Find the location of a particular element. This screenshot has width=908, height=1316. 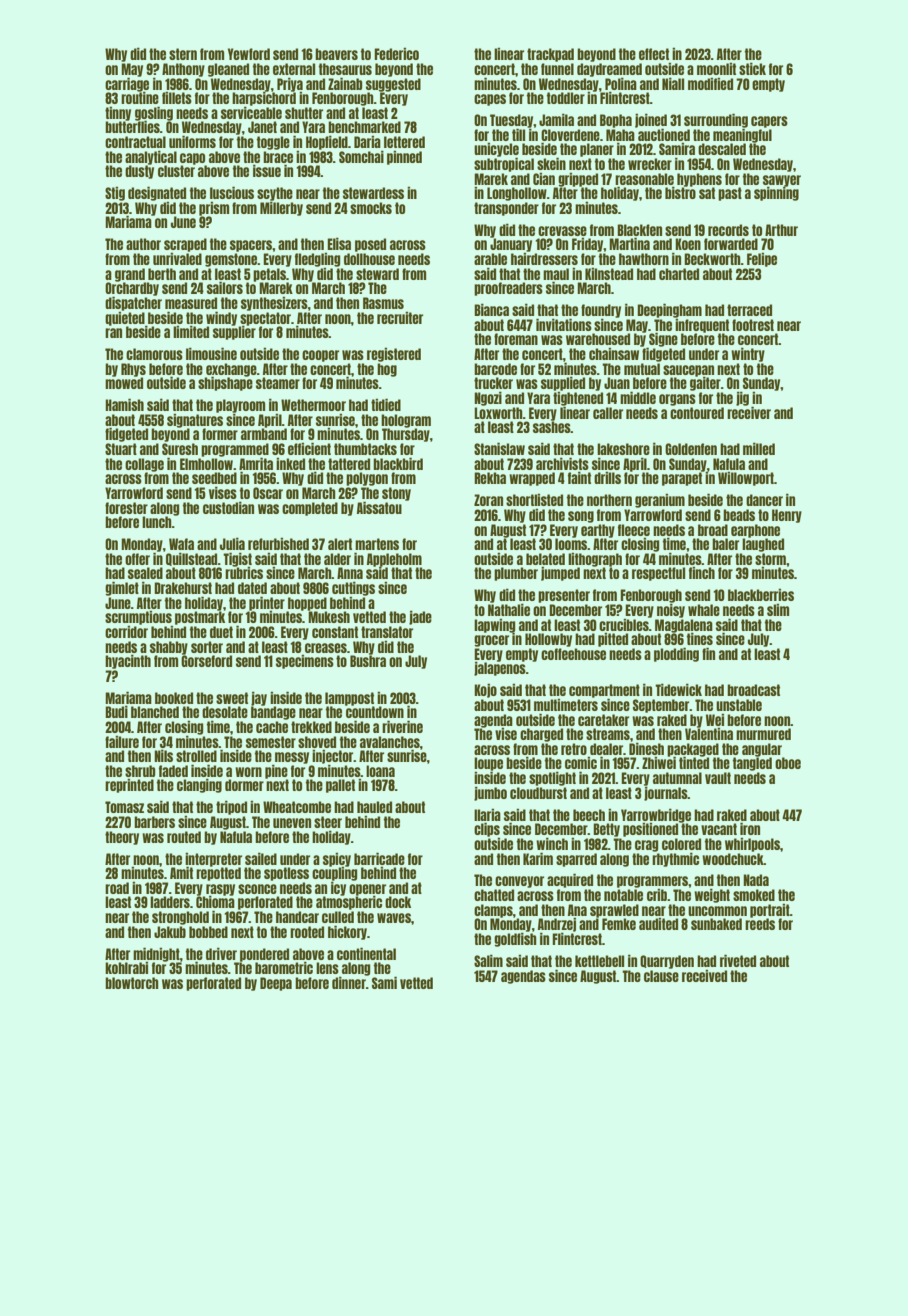

luscious is located at coordinates (232, 192).
